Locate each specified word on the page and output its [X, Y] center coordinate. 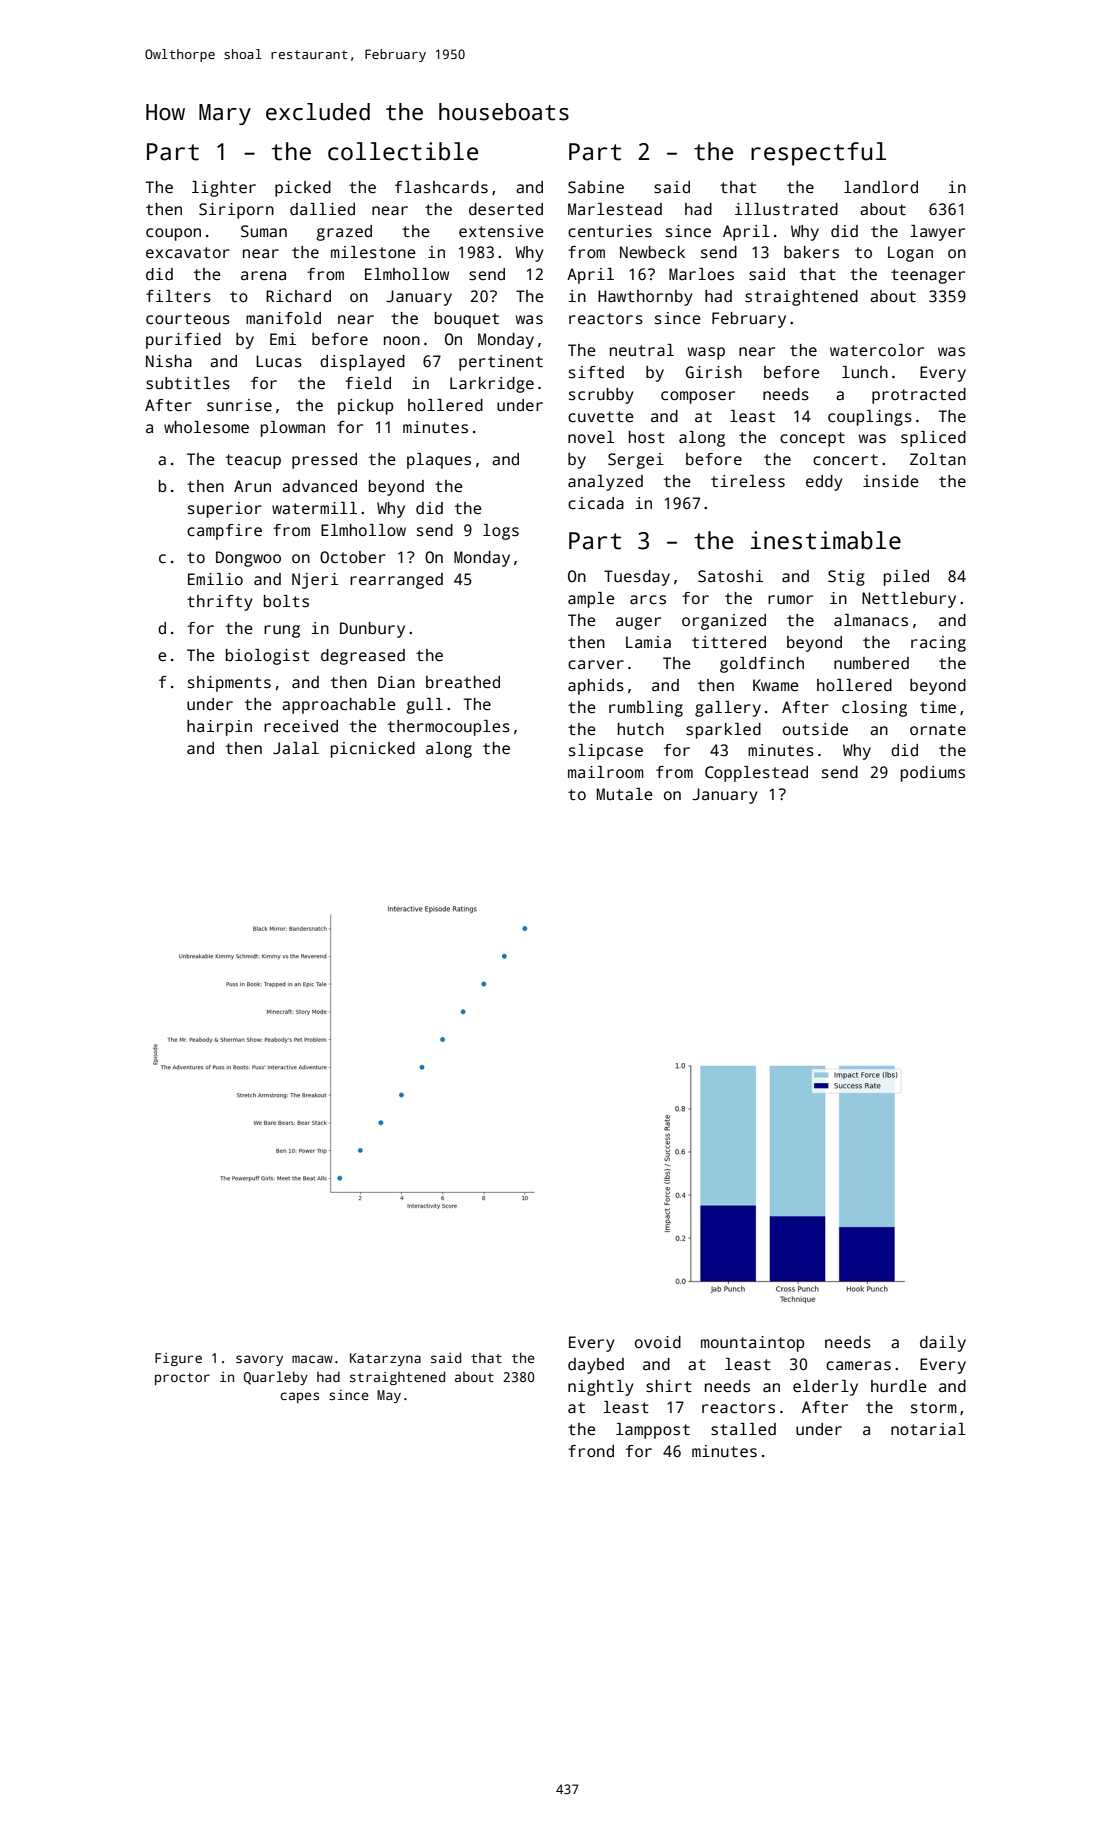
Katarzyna [385, 1359]
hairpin [219, 728]
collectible [403, 151]
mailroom [606, 772]
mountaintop [752, 1344]
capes [299, 1397]
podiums [933, 774]
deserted [506, 209]
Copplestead [756, 774]
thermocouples [449, 728]
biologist [267, 657]
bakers [811, 252]
